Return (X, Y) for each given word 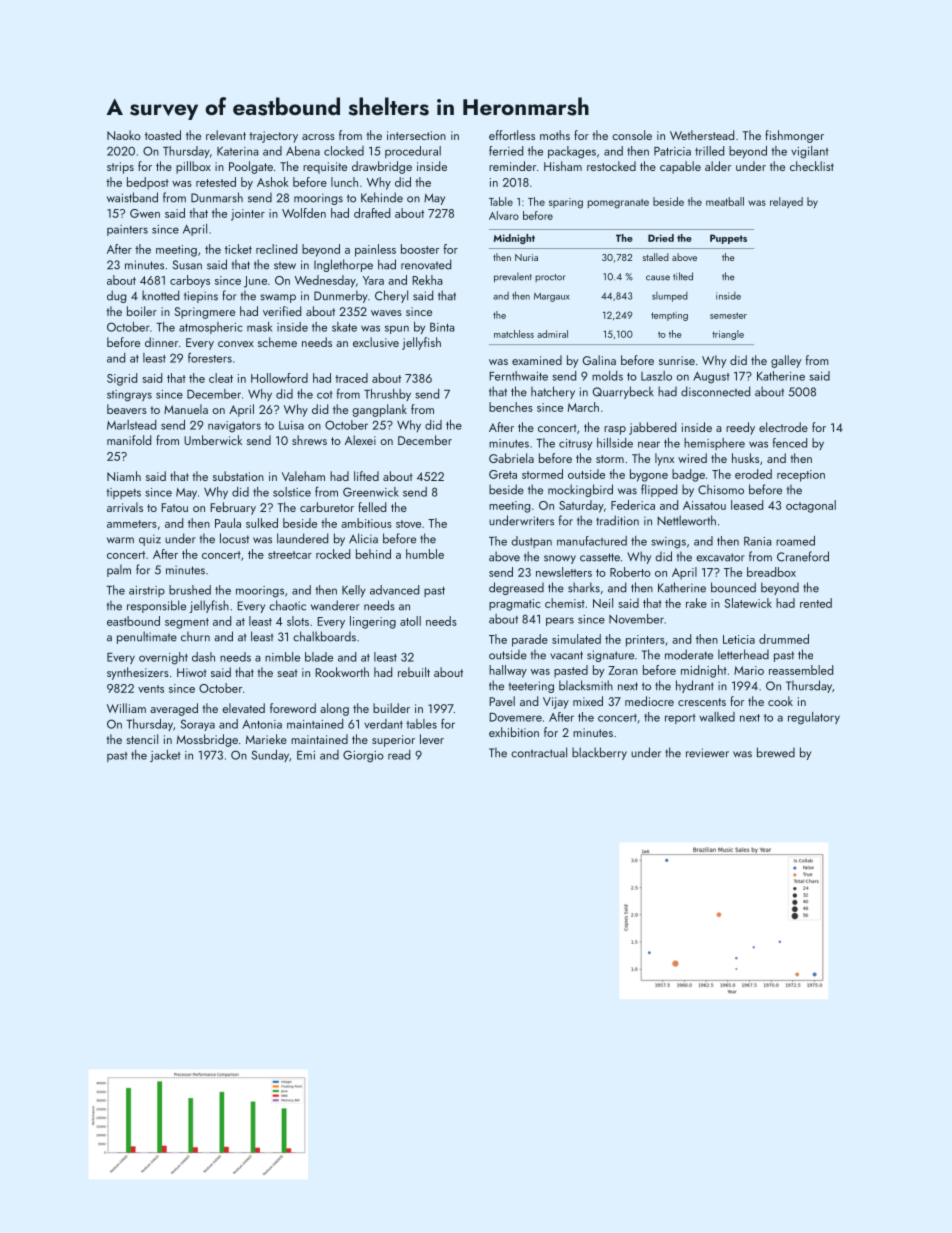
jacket (165, 756)
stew (285, 266)
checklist (812, 166)
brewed (776, 752)
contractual (539, 752)
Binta (442, 327)
